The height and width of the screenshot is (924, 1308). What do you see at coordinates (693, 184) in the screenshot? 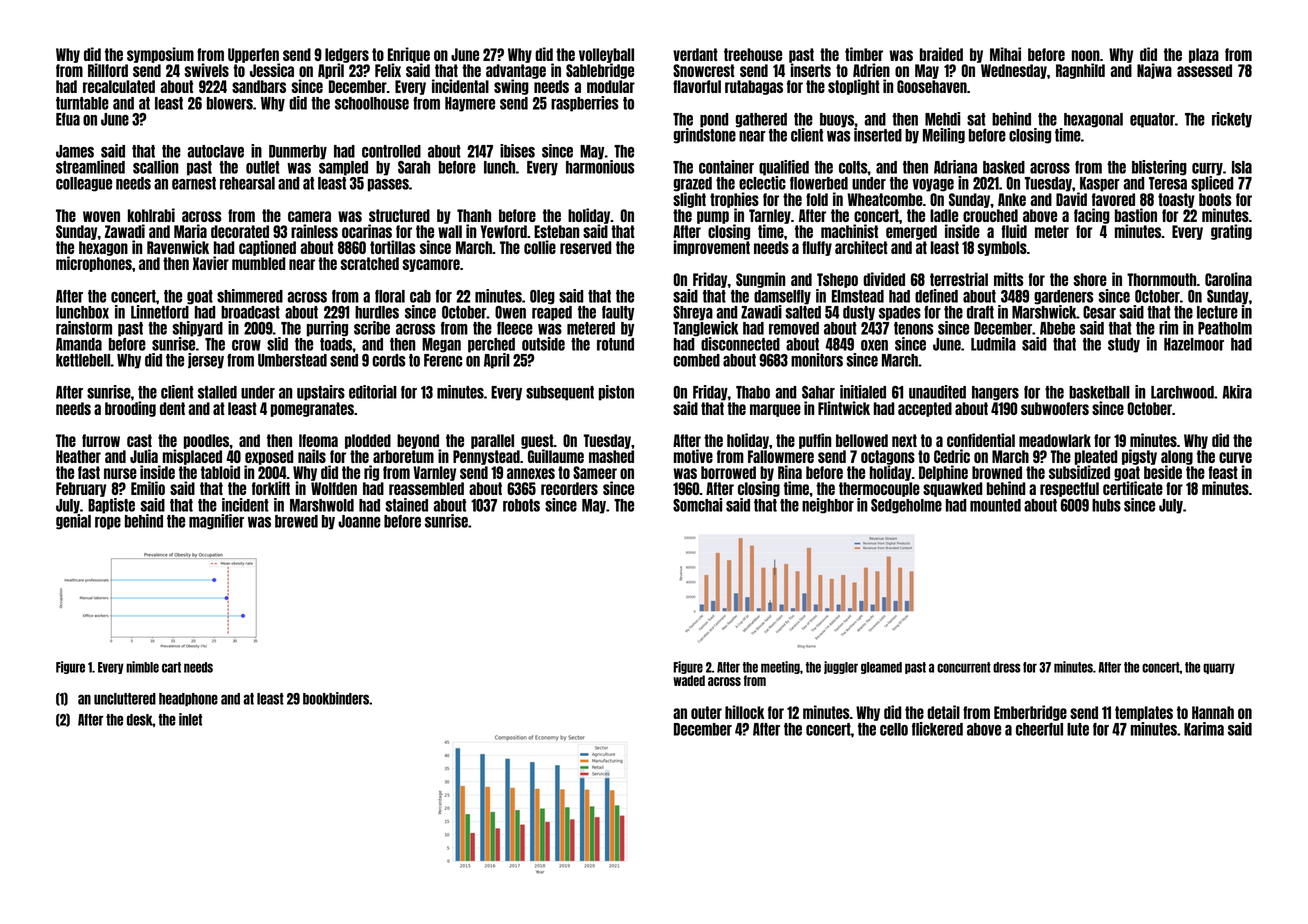
I see `grazed` at bounding box center [693, 184].
